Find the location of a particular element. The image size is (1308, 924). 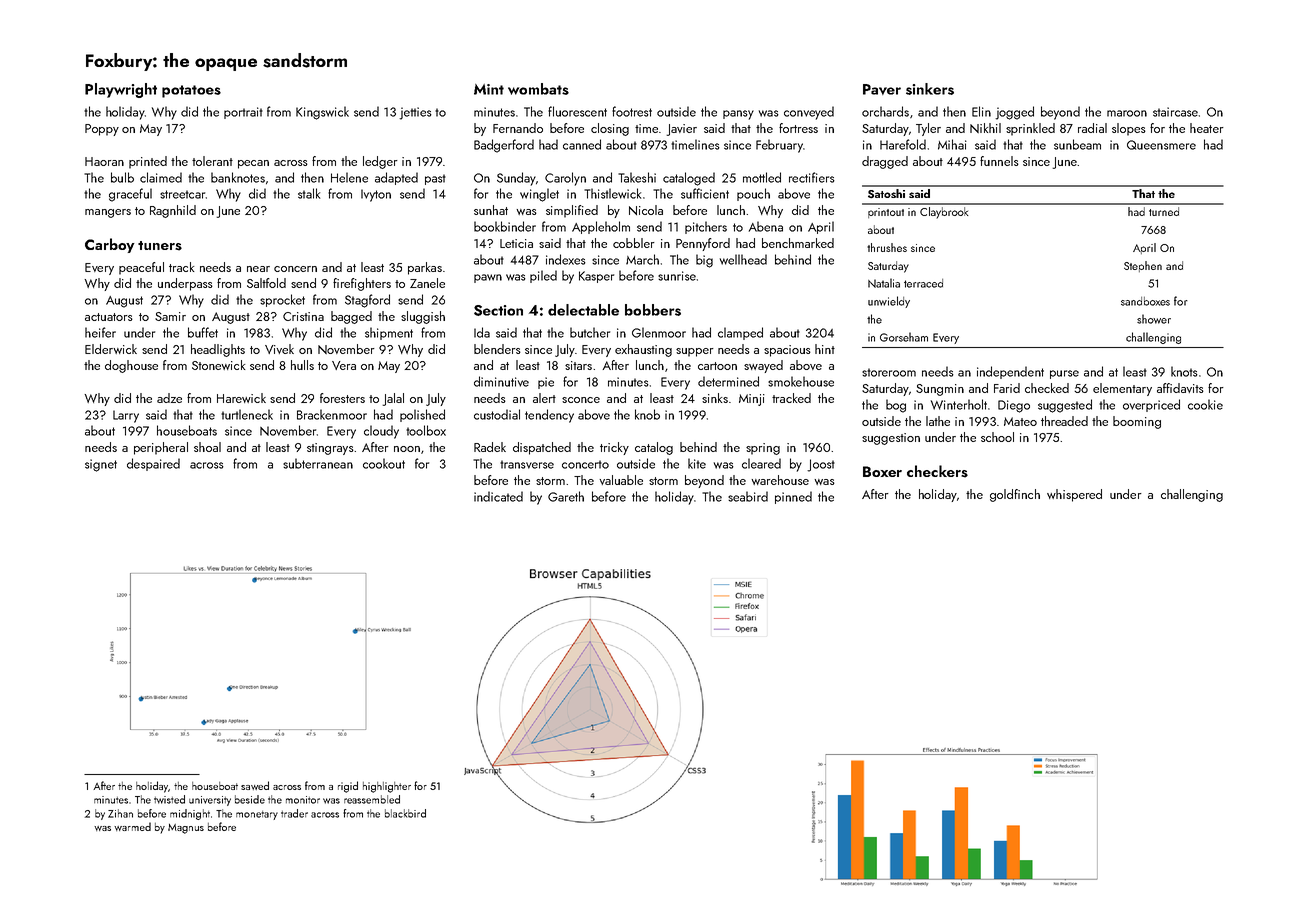

banknotes is located at coordinates (238, 177).
